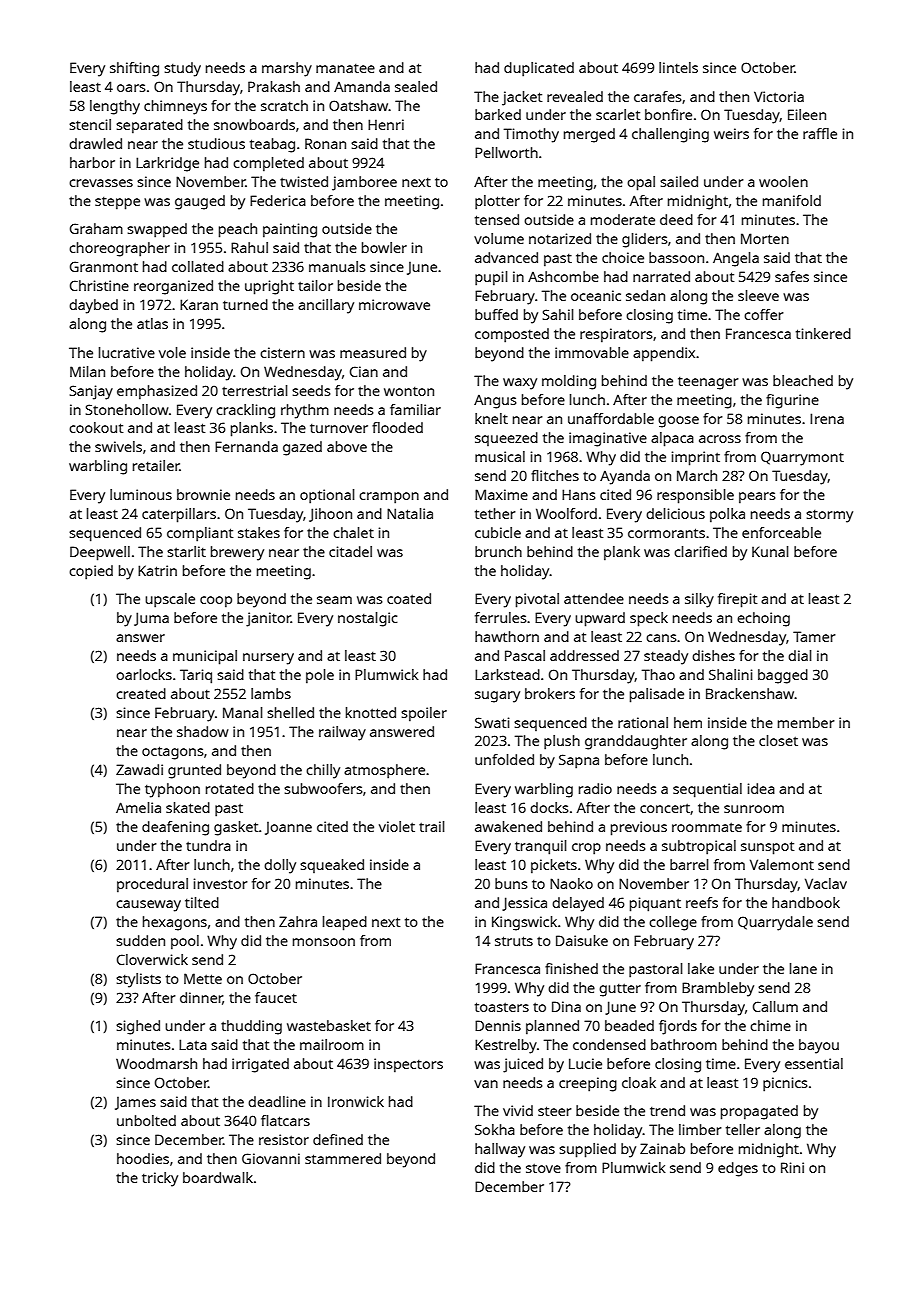 The image size is (924, 1308). I want to click on collated, so click(198, 266).
